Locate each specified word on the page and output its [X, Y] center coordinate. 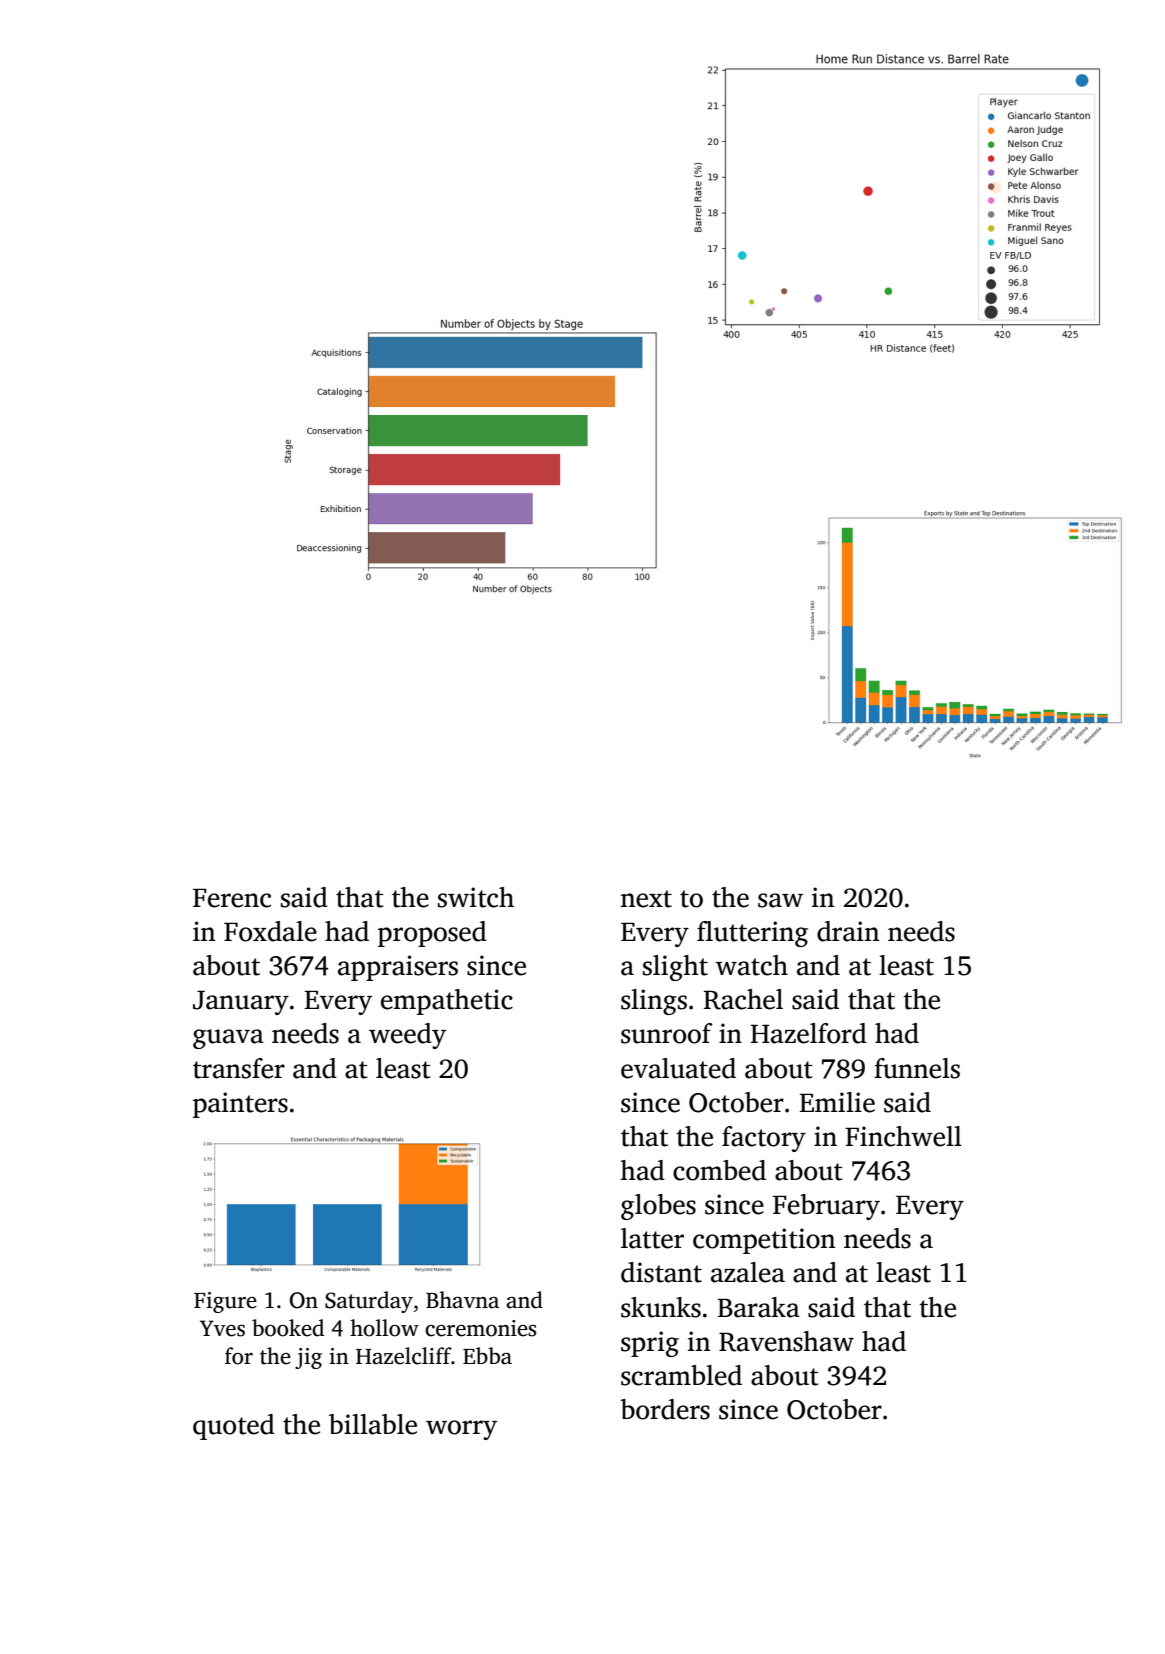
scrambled [681, 1375]
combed [719, 1170]
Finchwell [903, 1136]
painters [240, 1105]
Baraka [759, 1307]
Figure [225, 1302]
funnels [917, 1068]
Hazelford [809, 1033]
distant [661, 1272]
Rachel [743, 999]
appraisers [398, 968]
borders [665, 1409]
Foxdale [270, 931]
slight [675, 968]
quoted [234, 1427]
